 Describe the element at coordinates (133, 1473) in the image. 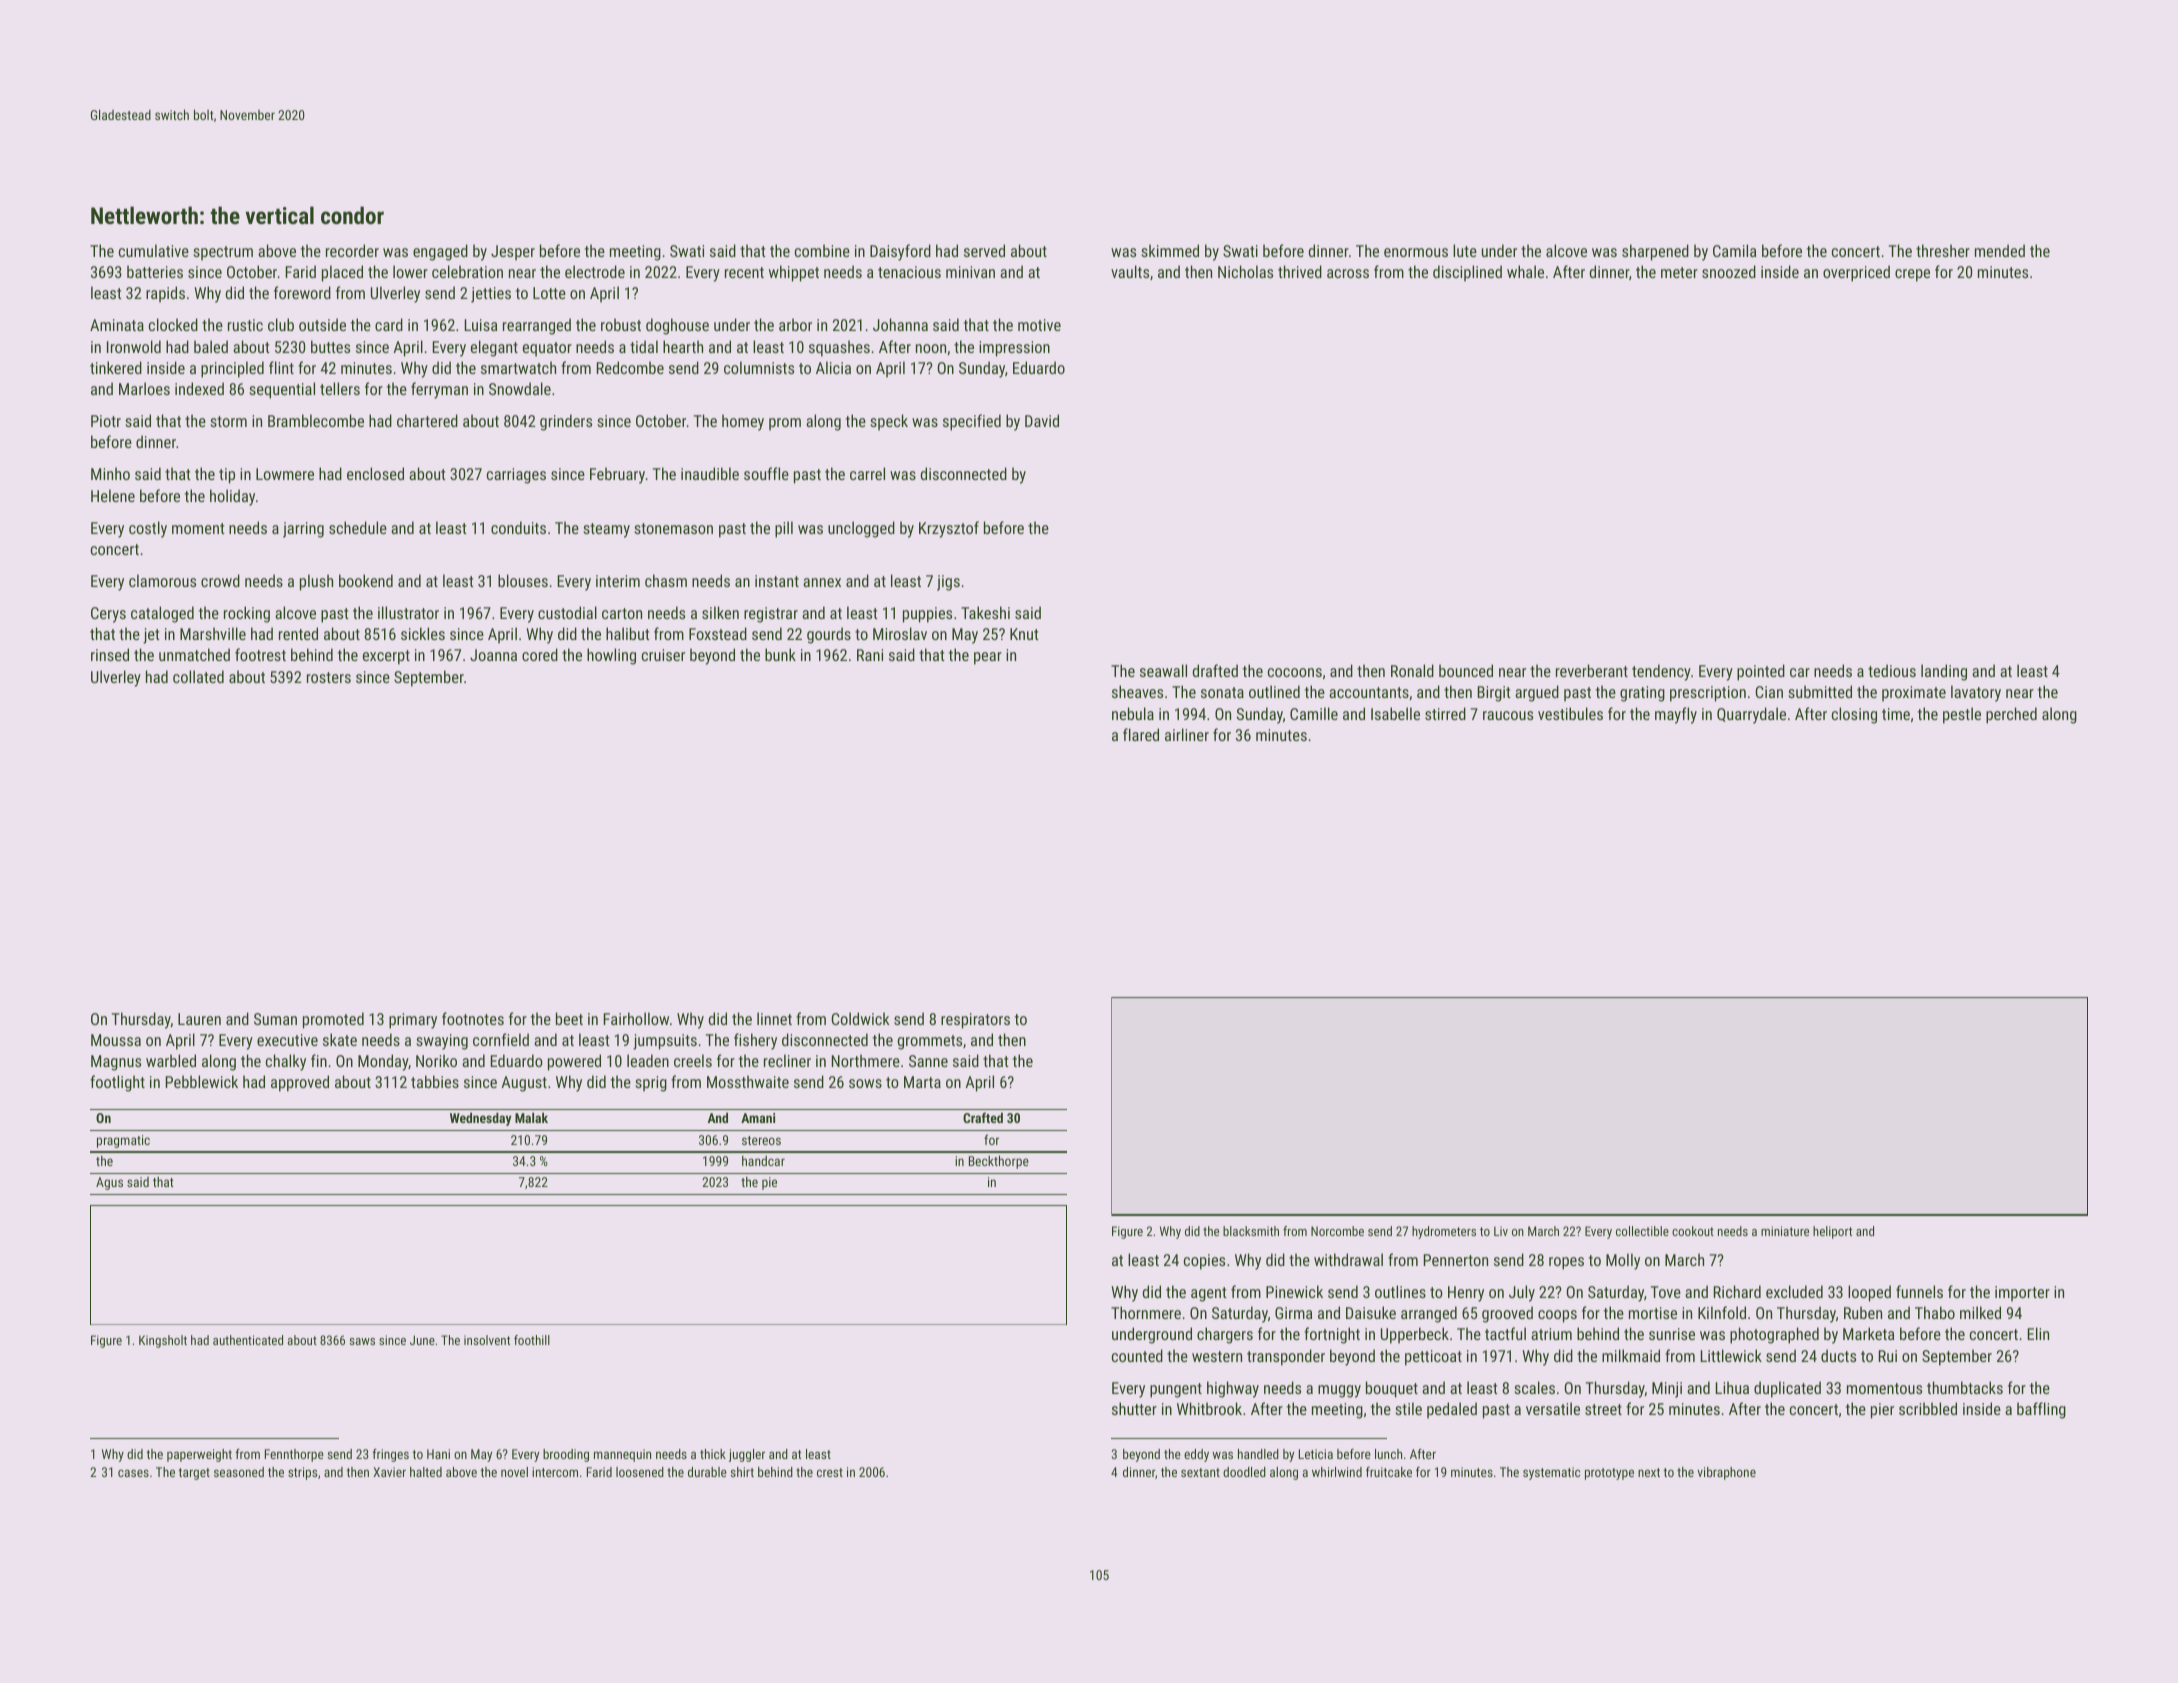

I see `cases` at that location.
